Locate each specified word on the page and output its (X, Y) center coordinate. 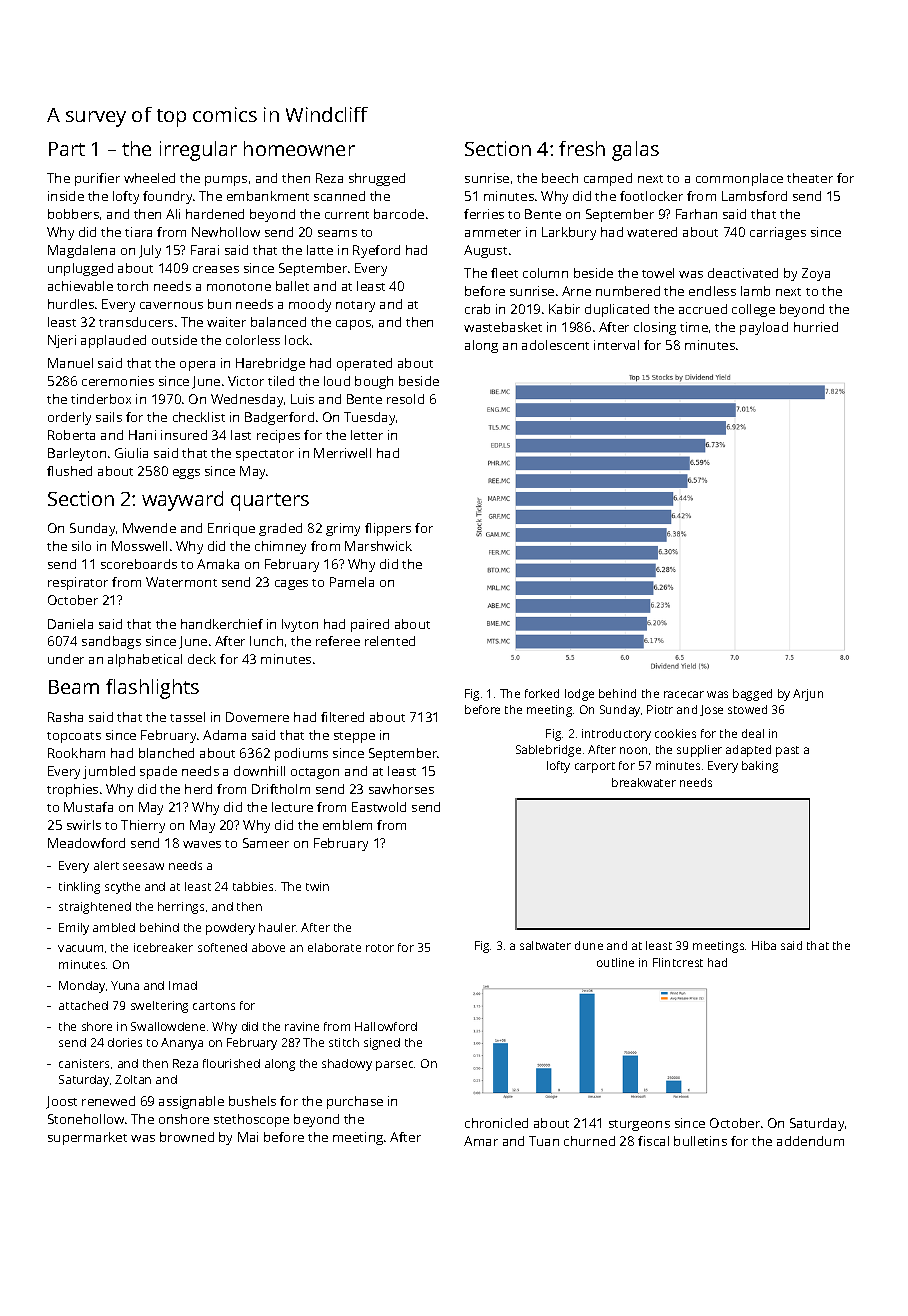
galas (635, 151)
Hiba (764, 945)
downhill (259, 771)
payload (764, 328)
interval (616, 345)
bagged (752, 695)
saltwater (545, 945)
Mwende (149, 528)
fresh (582, 148)
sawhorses (401, 789)
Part (67, 149)
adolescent (555, 345)
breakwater (644, 782)
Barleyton (77, 454)
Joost (61, 1102)
